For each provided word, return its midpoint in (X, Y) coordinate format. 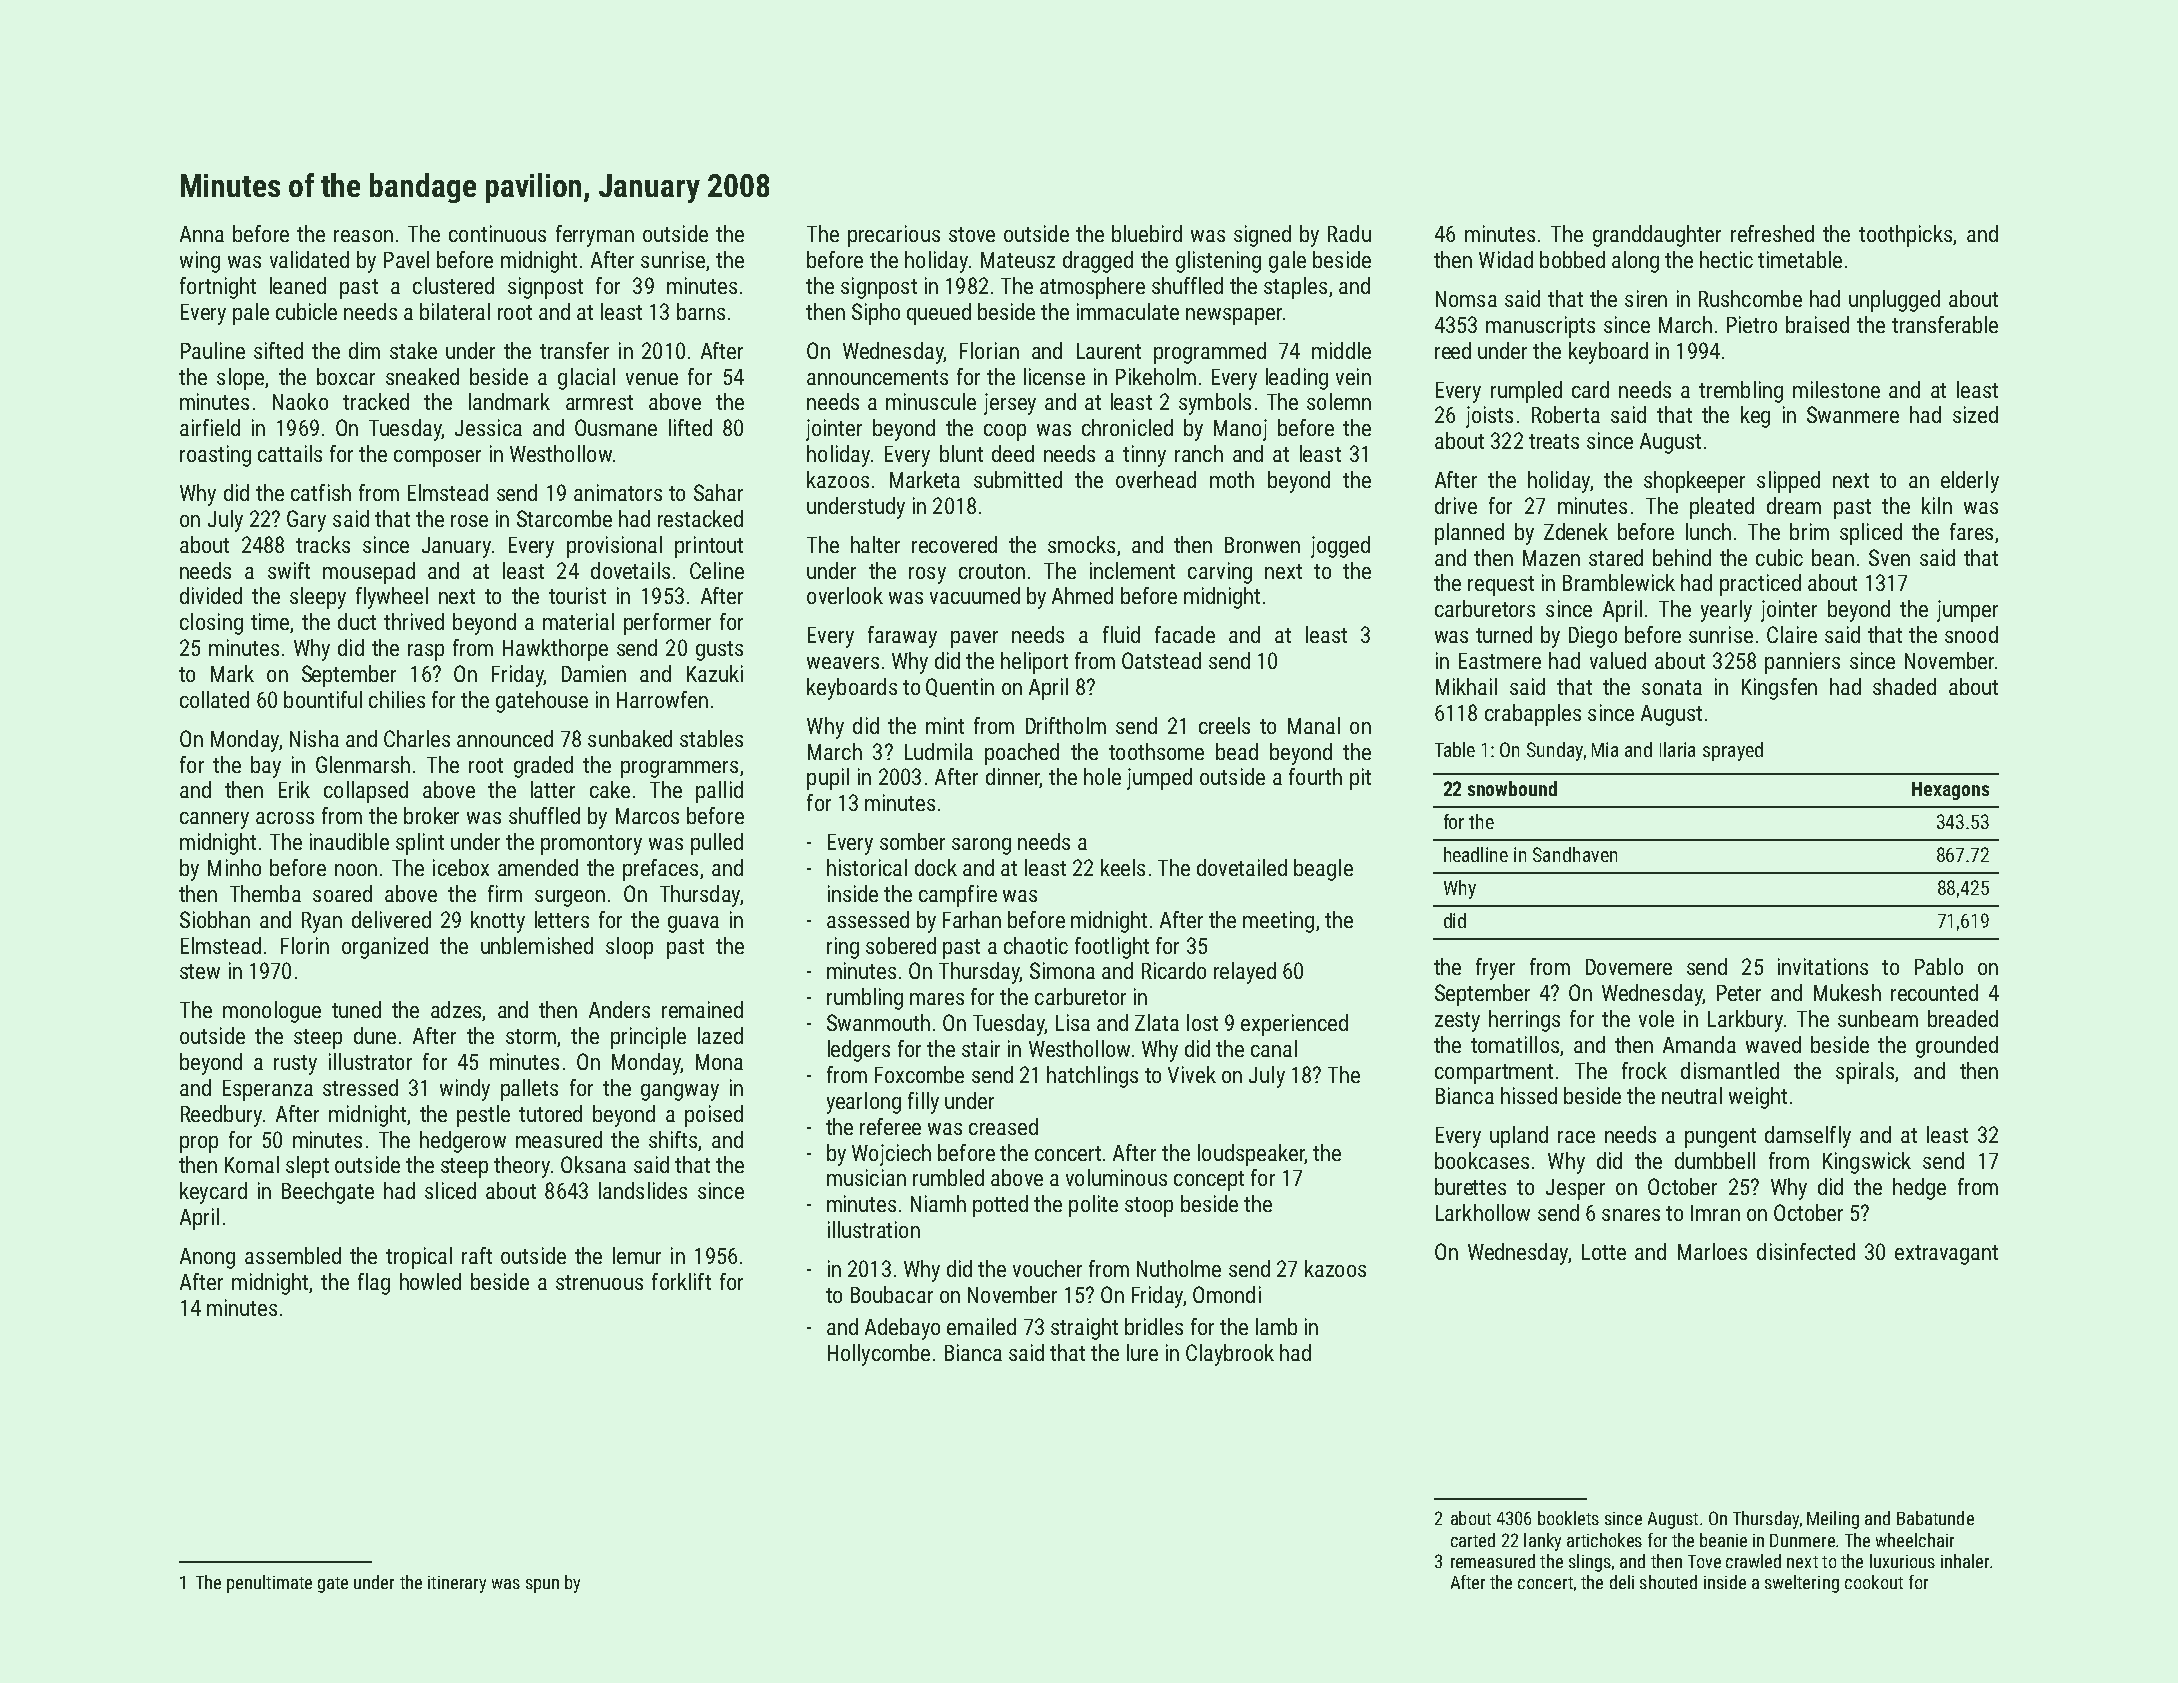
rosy (927, 575)
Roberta (1566, 414)
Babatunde (1935, 1518)
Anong (207, 1258)
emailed (981, 1326)
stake (413, 350)
